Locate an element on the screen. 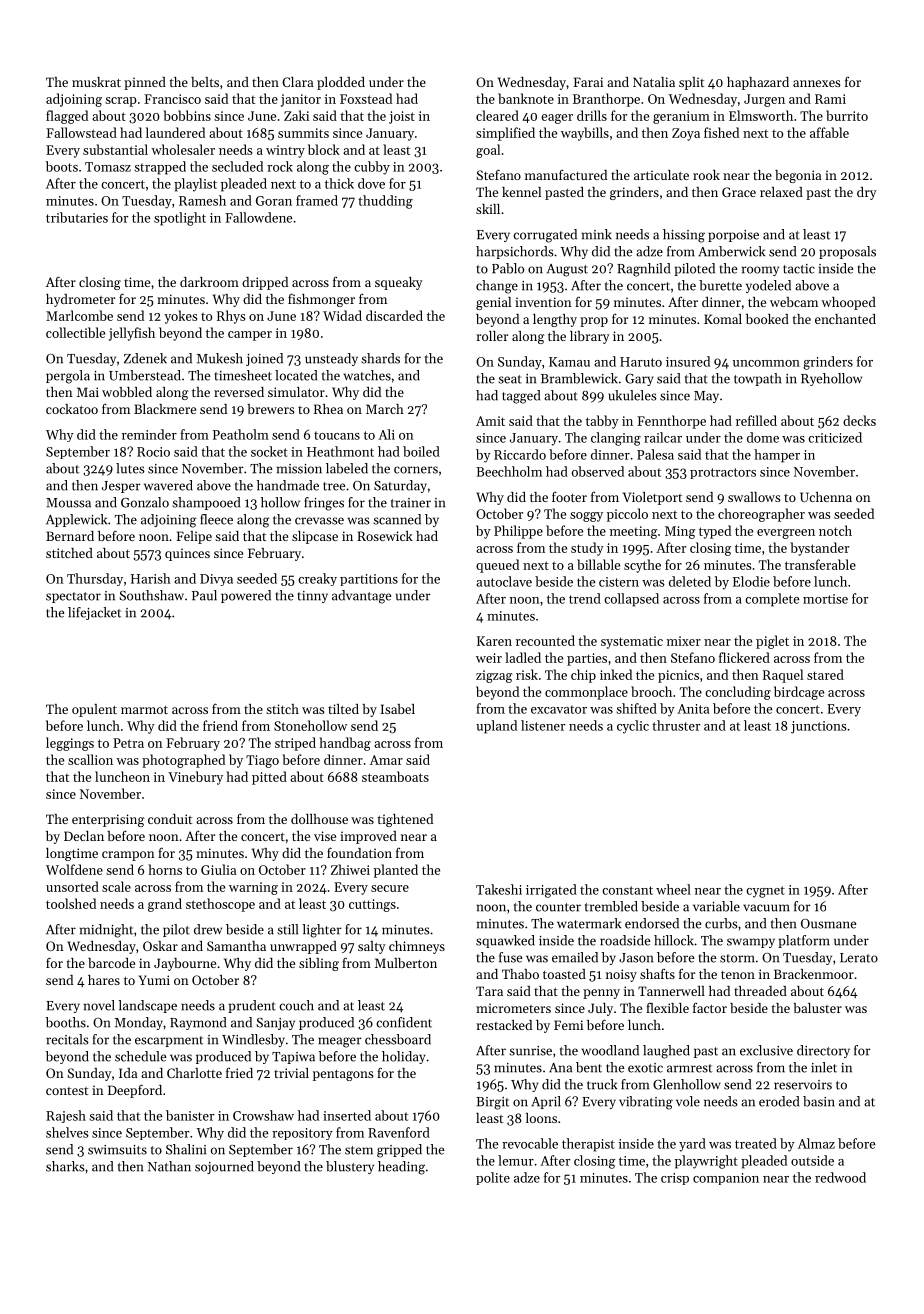  Declan is located at coordinates (84, 836).
